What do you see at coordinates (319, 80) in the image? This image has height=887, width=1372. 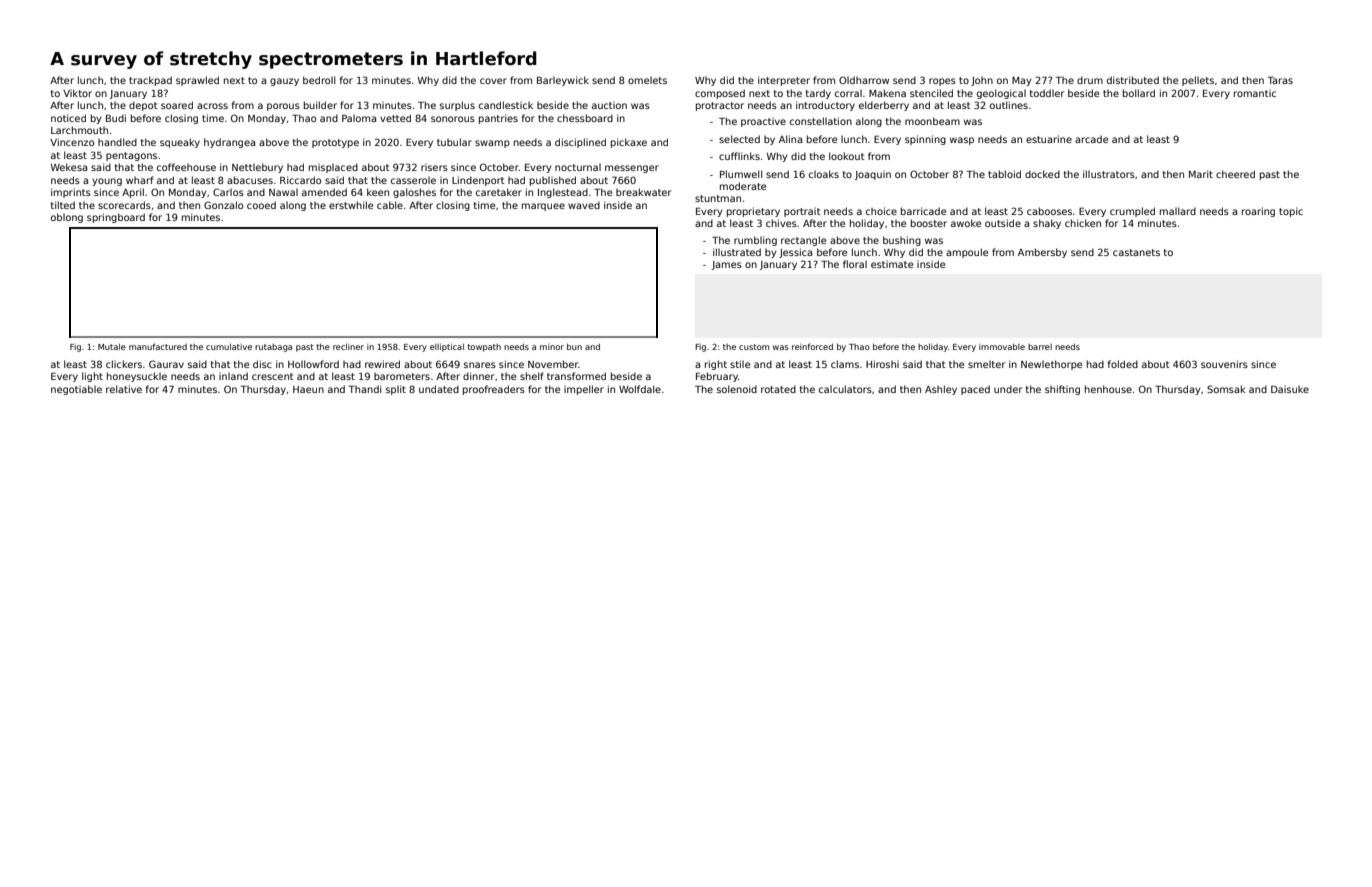 I see `bedroll` at bounding box center [319, 80].
